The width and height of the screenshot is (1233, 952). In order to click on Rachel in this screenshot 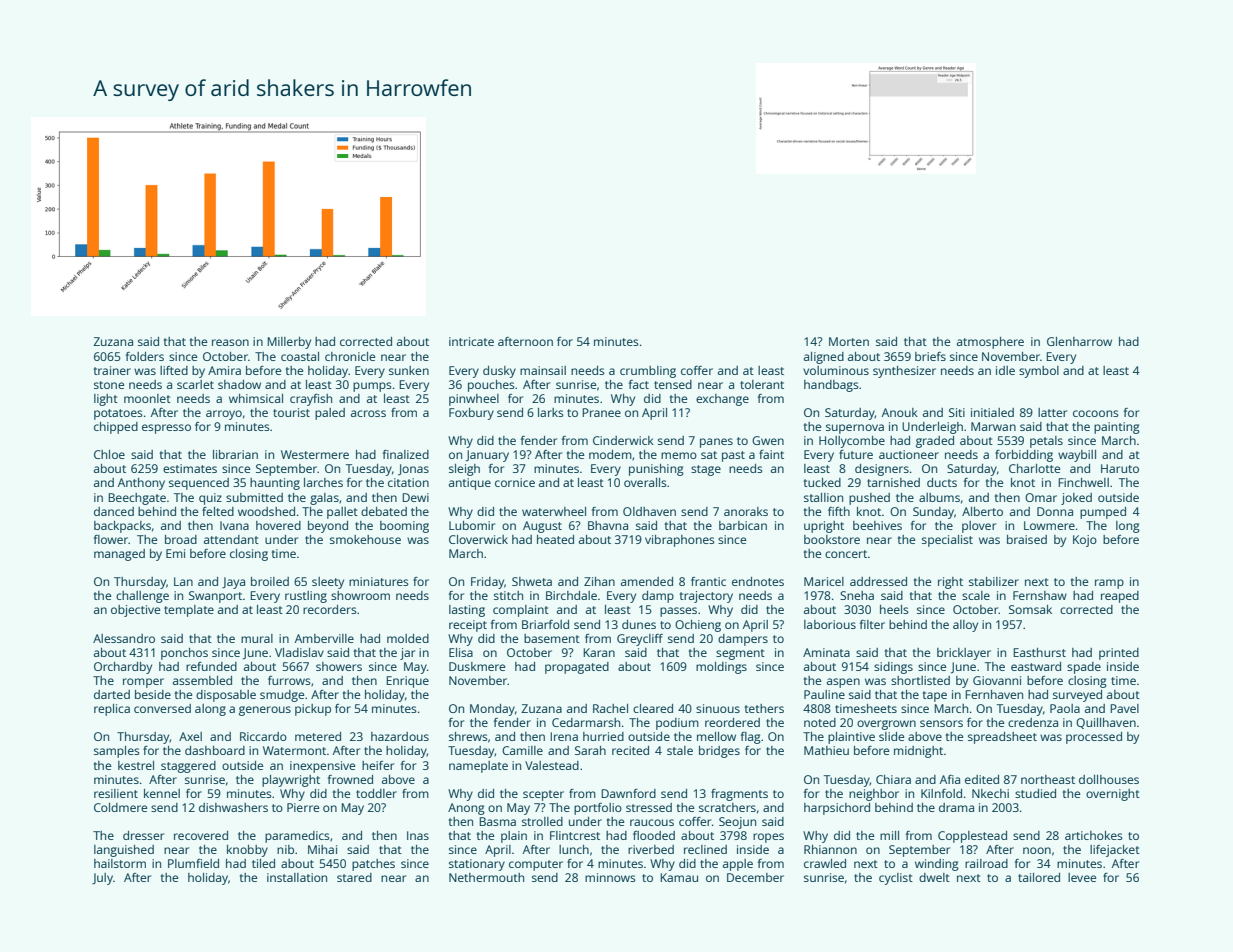, I will do `click(610, 708)`.
